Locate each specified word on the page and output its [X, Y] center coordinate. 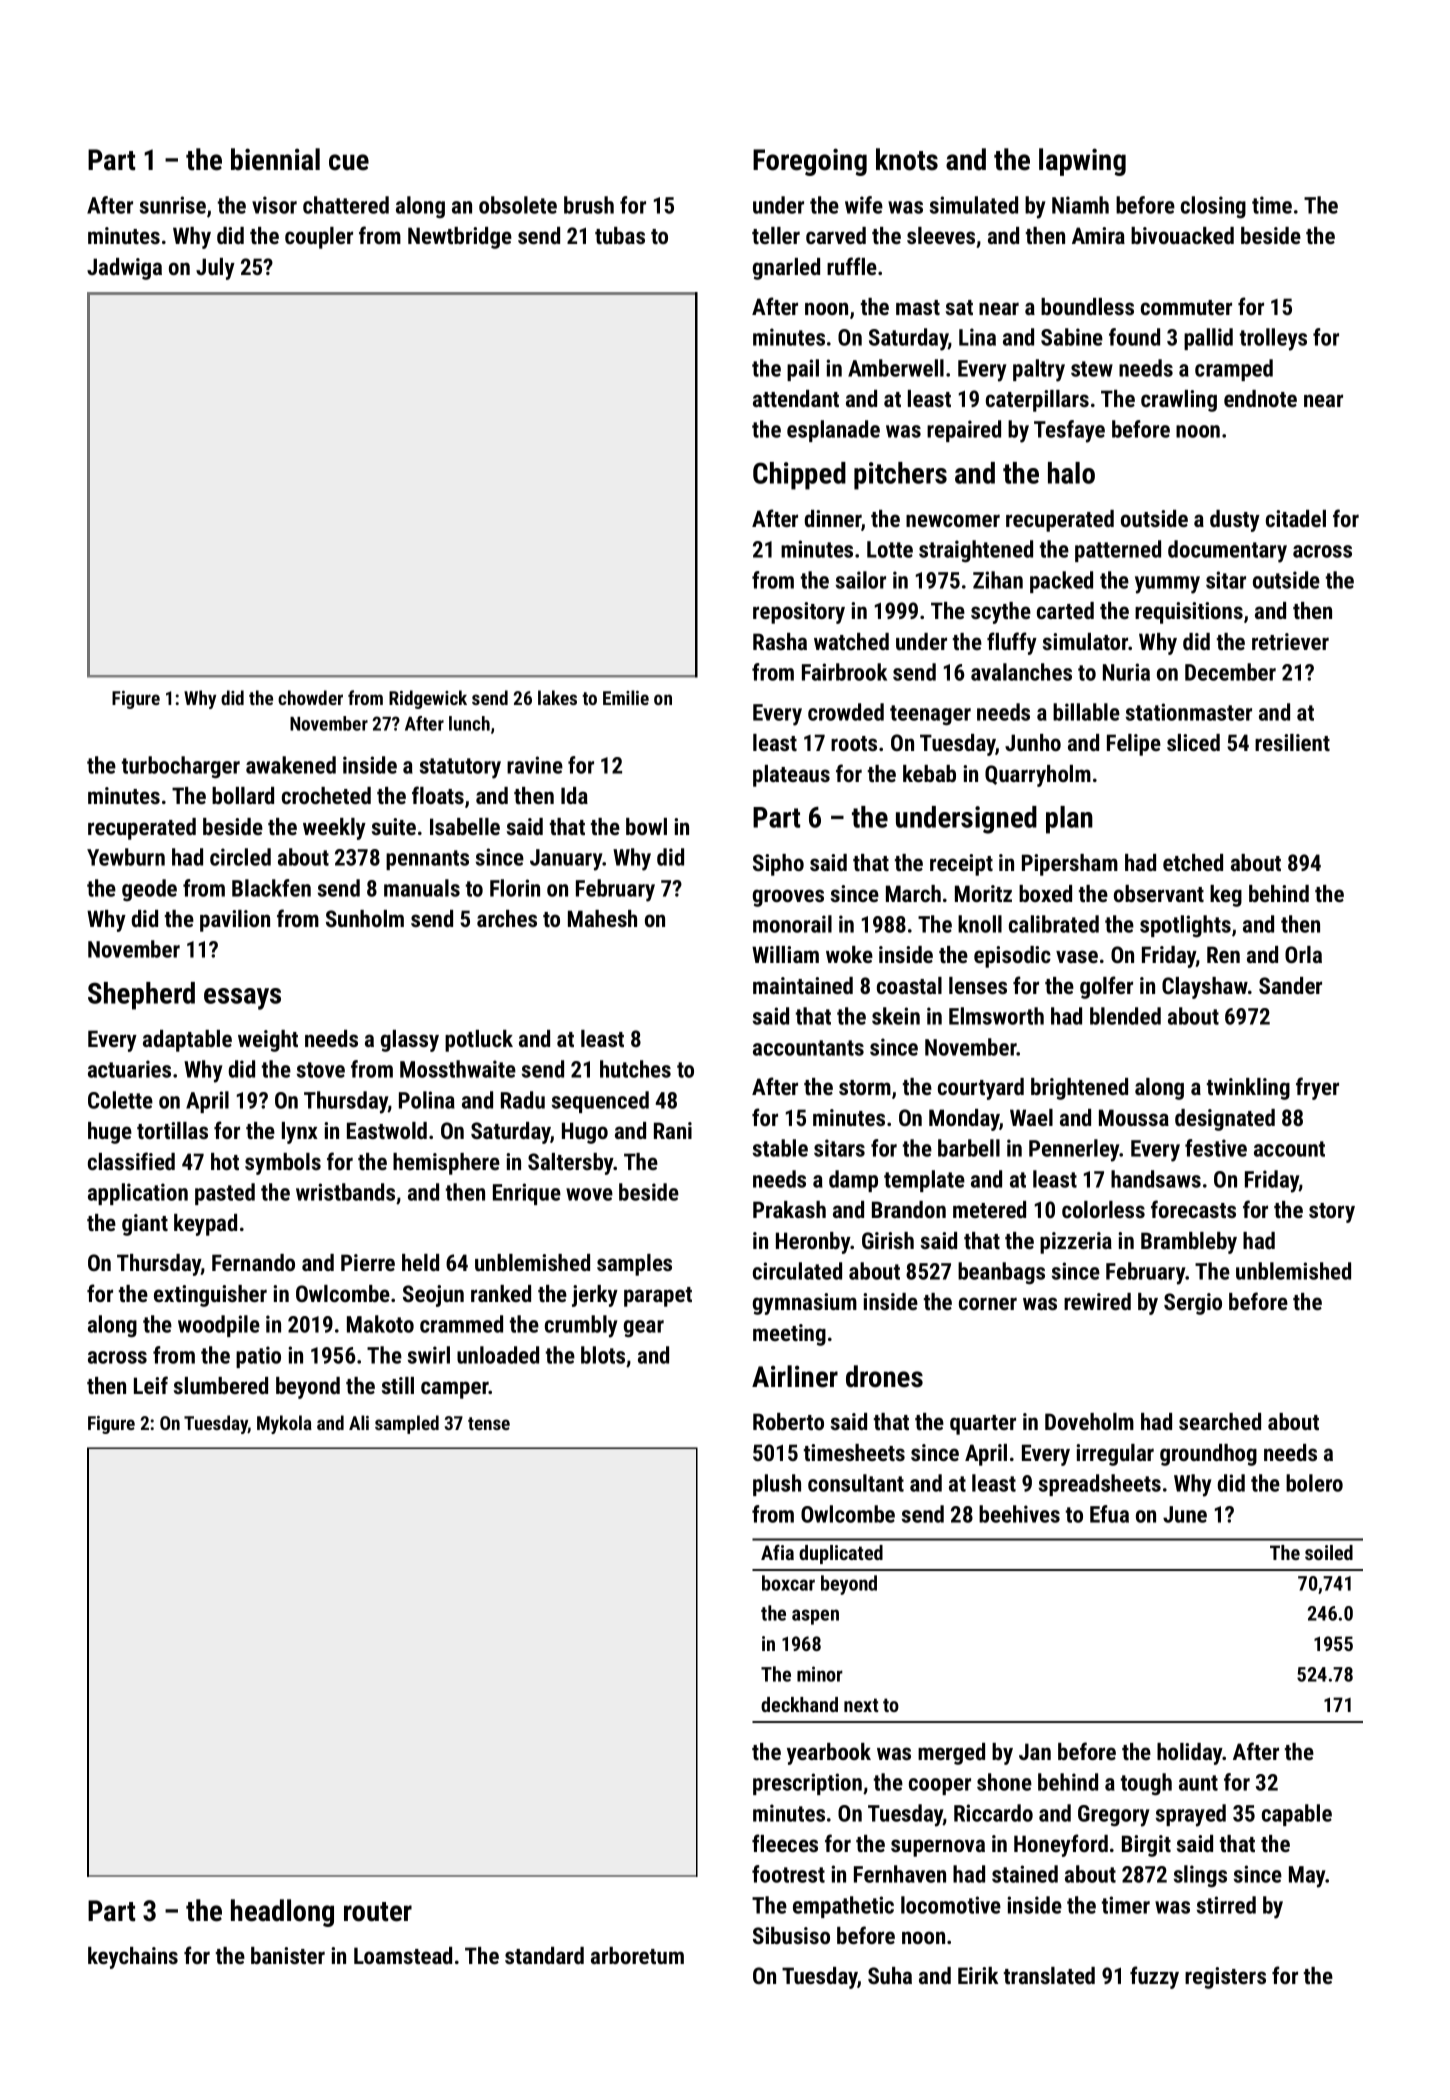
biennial [275, 159]
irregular [1115, 1455]
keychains [133, 1958]
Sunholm [365, 918]
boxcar [788, 1583]
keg [1226, 896]
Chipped [799, 476]
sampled [407, 1424]
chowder [310, 697]
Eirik [978, 1975]
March [913, 893]
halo [1071, 473]
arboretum [637, 1955]
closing [1213, 207]
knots [907, 159]
